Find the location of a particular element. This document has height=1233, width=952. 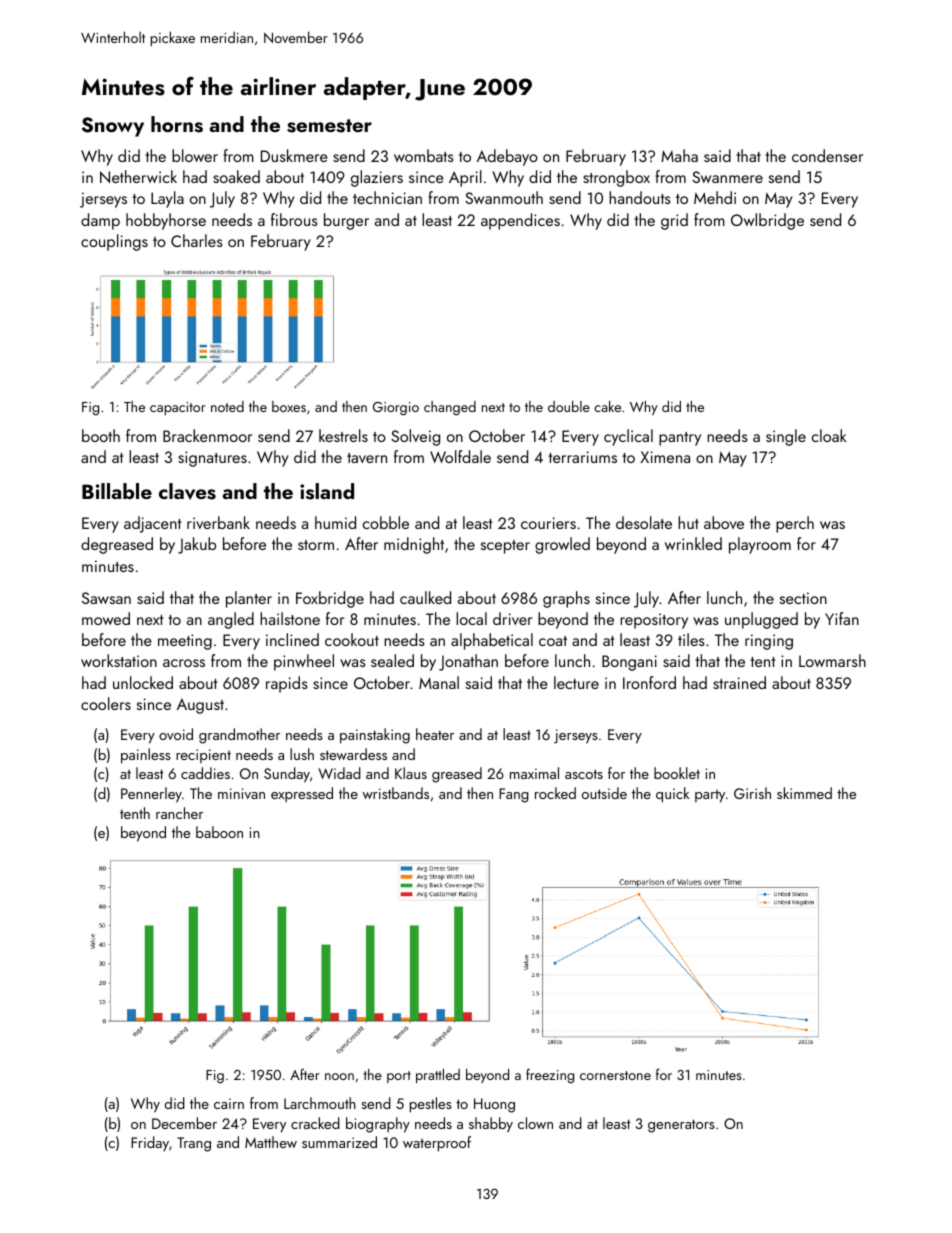

double is located at coordinates (569, 406).
